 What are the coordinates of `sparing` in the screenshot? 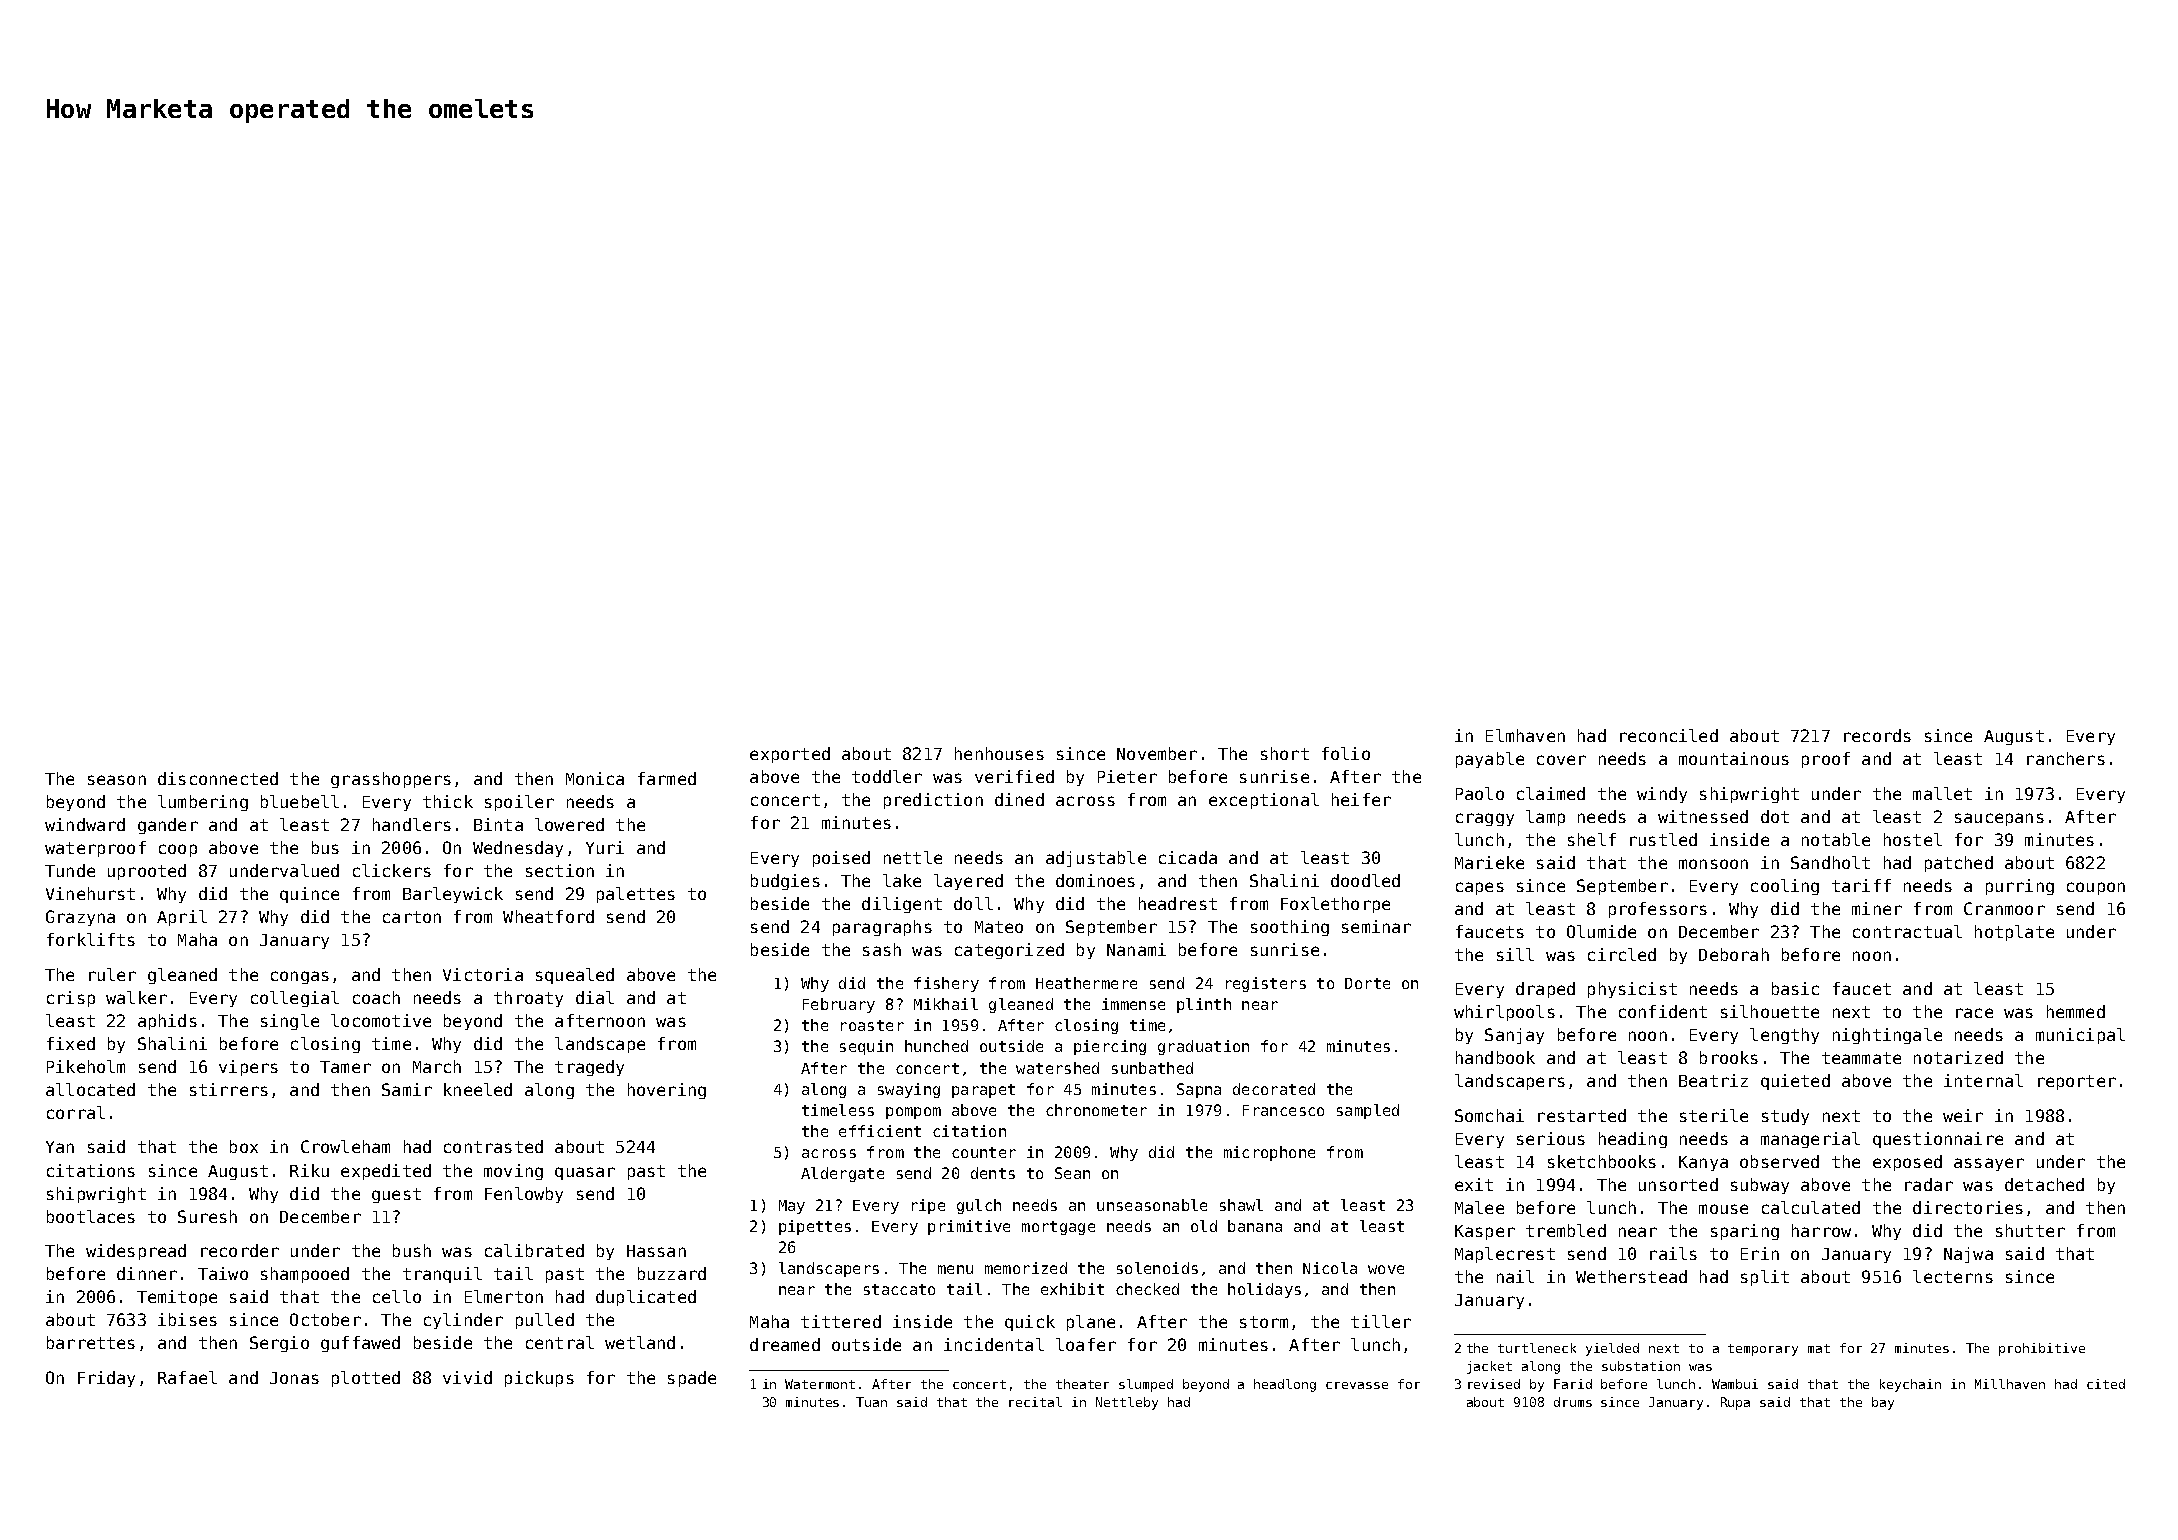 It's located at (1745, 1232).
